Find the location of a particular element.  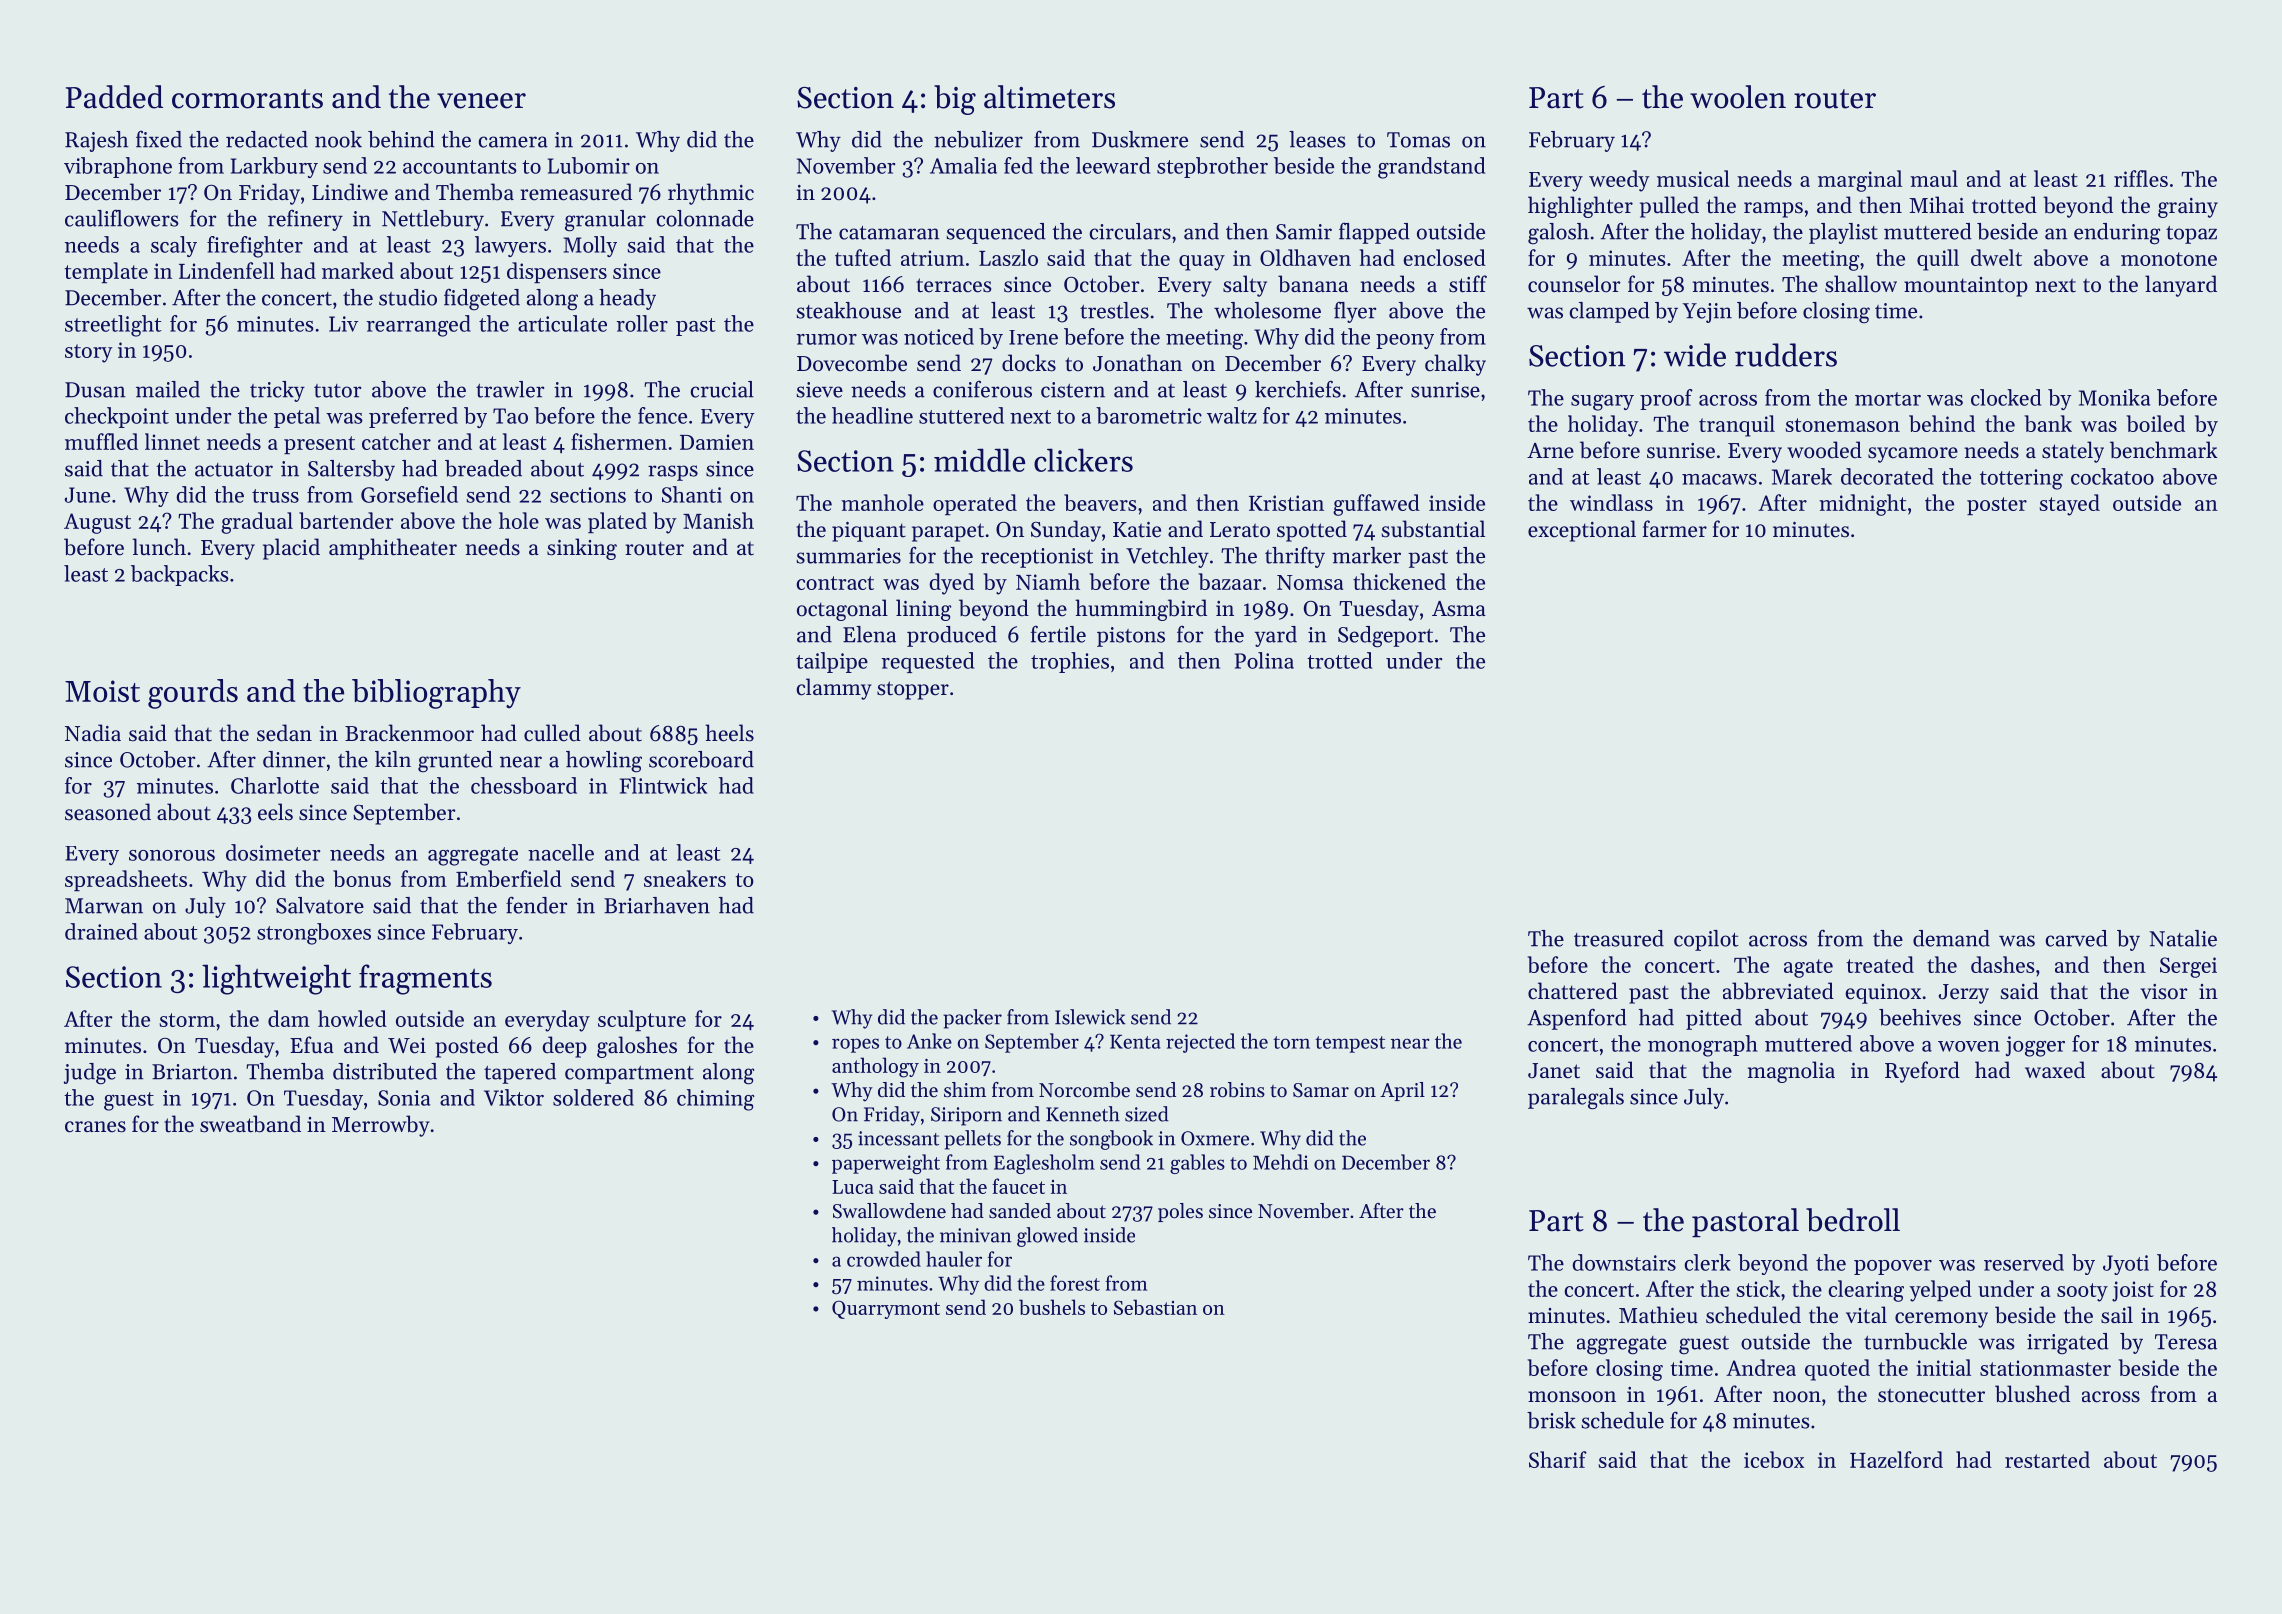

Polina is located at coordinates (1264, 660).
